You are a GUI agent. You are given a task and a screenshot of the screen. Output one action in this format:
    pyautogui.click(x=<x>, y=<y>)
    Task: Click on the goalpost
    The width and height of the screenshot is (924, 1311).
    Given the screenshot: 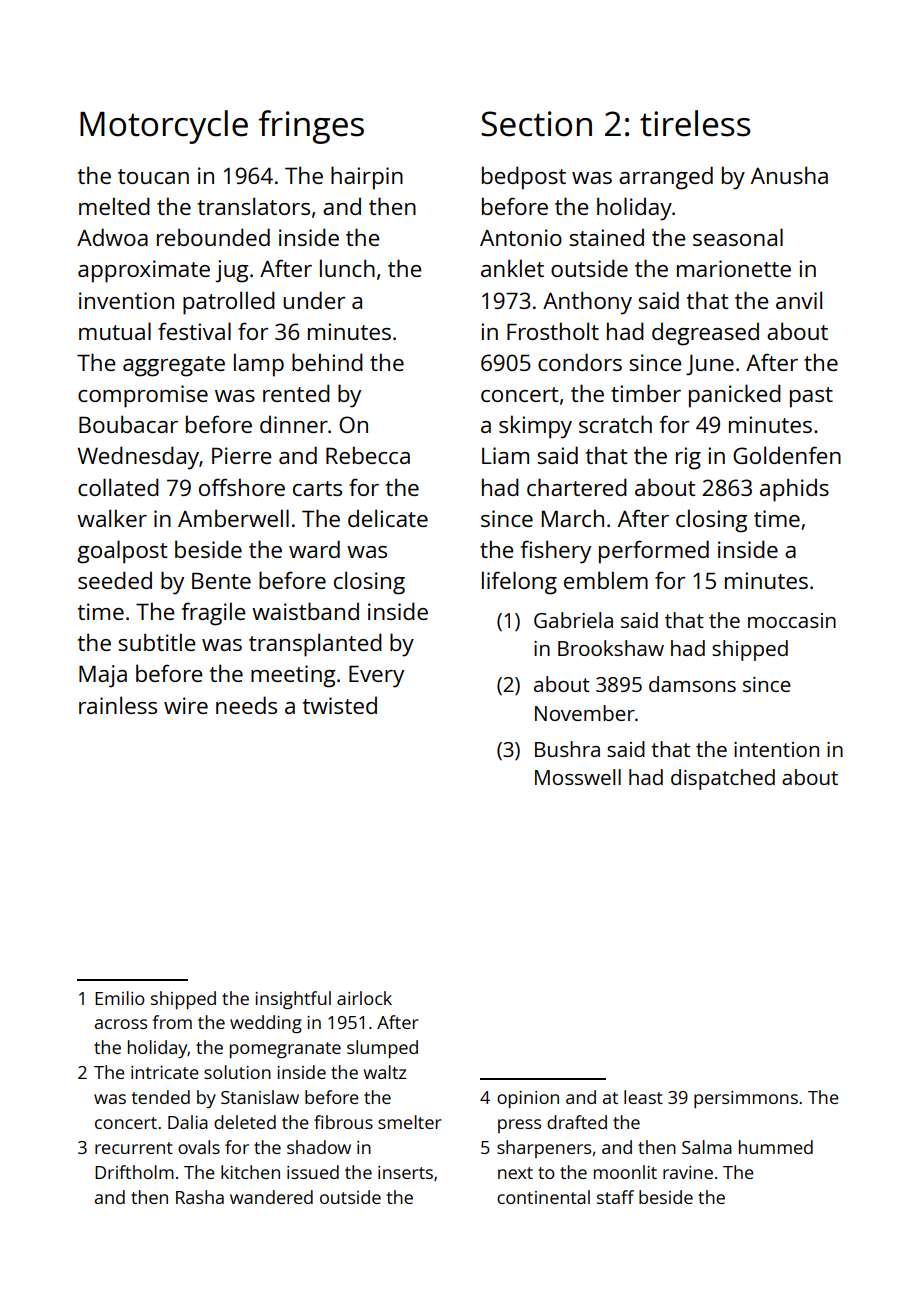 What is the action you would take?
    pyautogui.click(x=122, y=552)
